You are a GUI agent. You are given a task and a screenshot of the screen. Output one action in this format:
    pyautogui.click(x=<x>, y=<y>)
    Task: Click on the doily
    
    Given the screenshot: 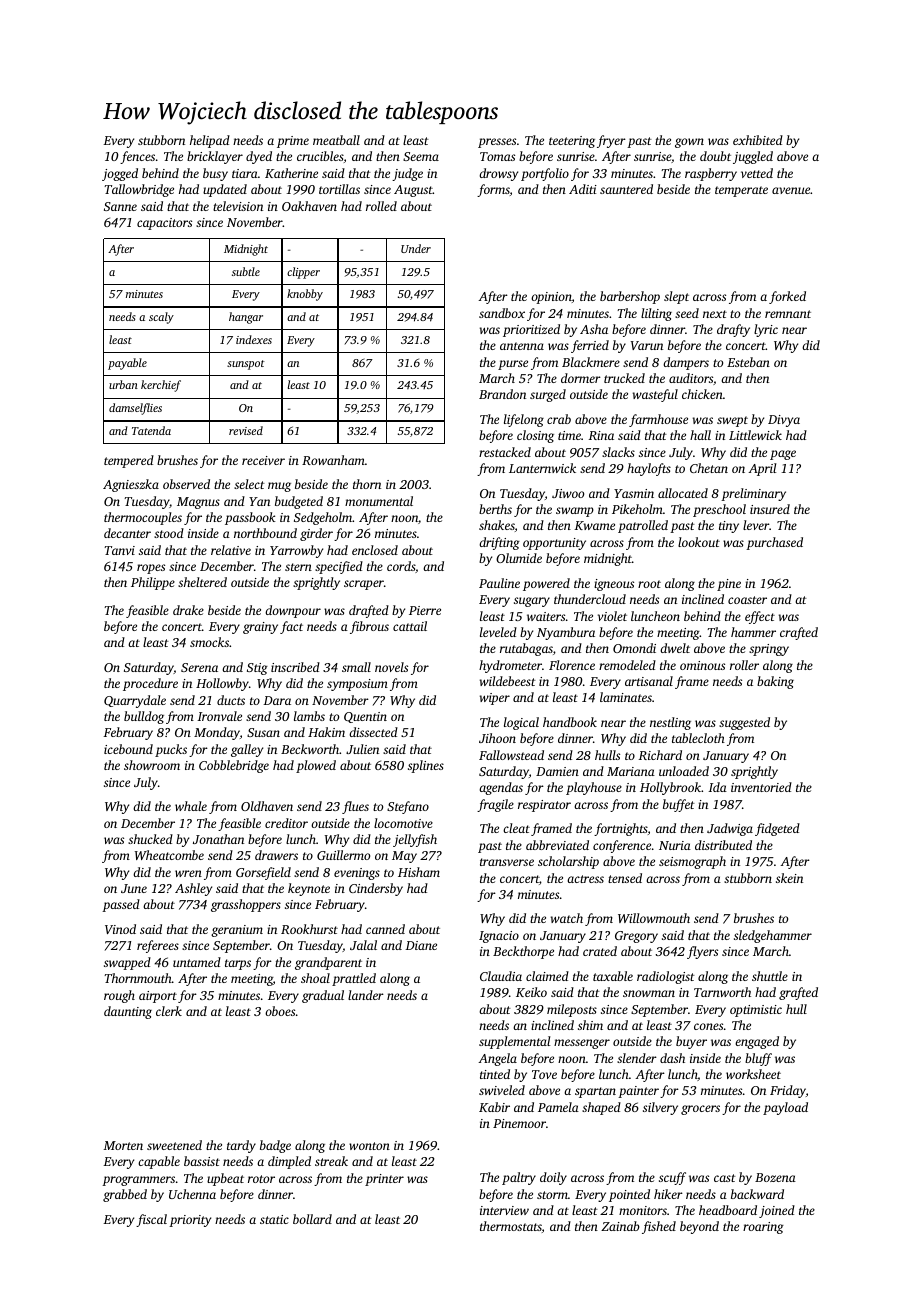 What is the action you would take?
    pyautogui.click(x=553, y=1178)
